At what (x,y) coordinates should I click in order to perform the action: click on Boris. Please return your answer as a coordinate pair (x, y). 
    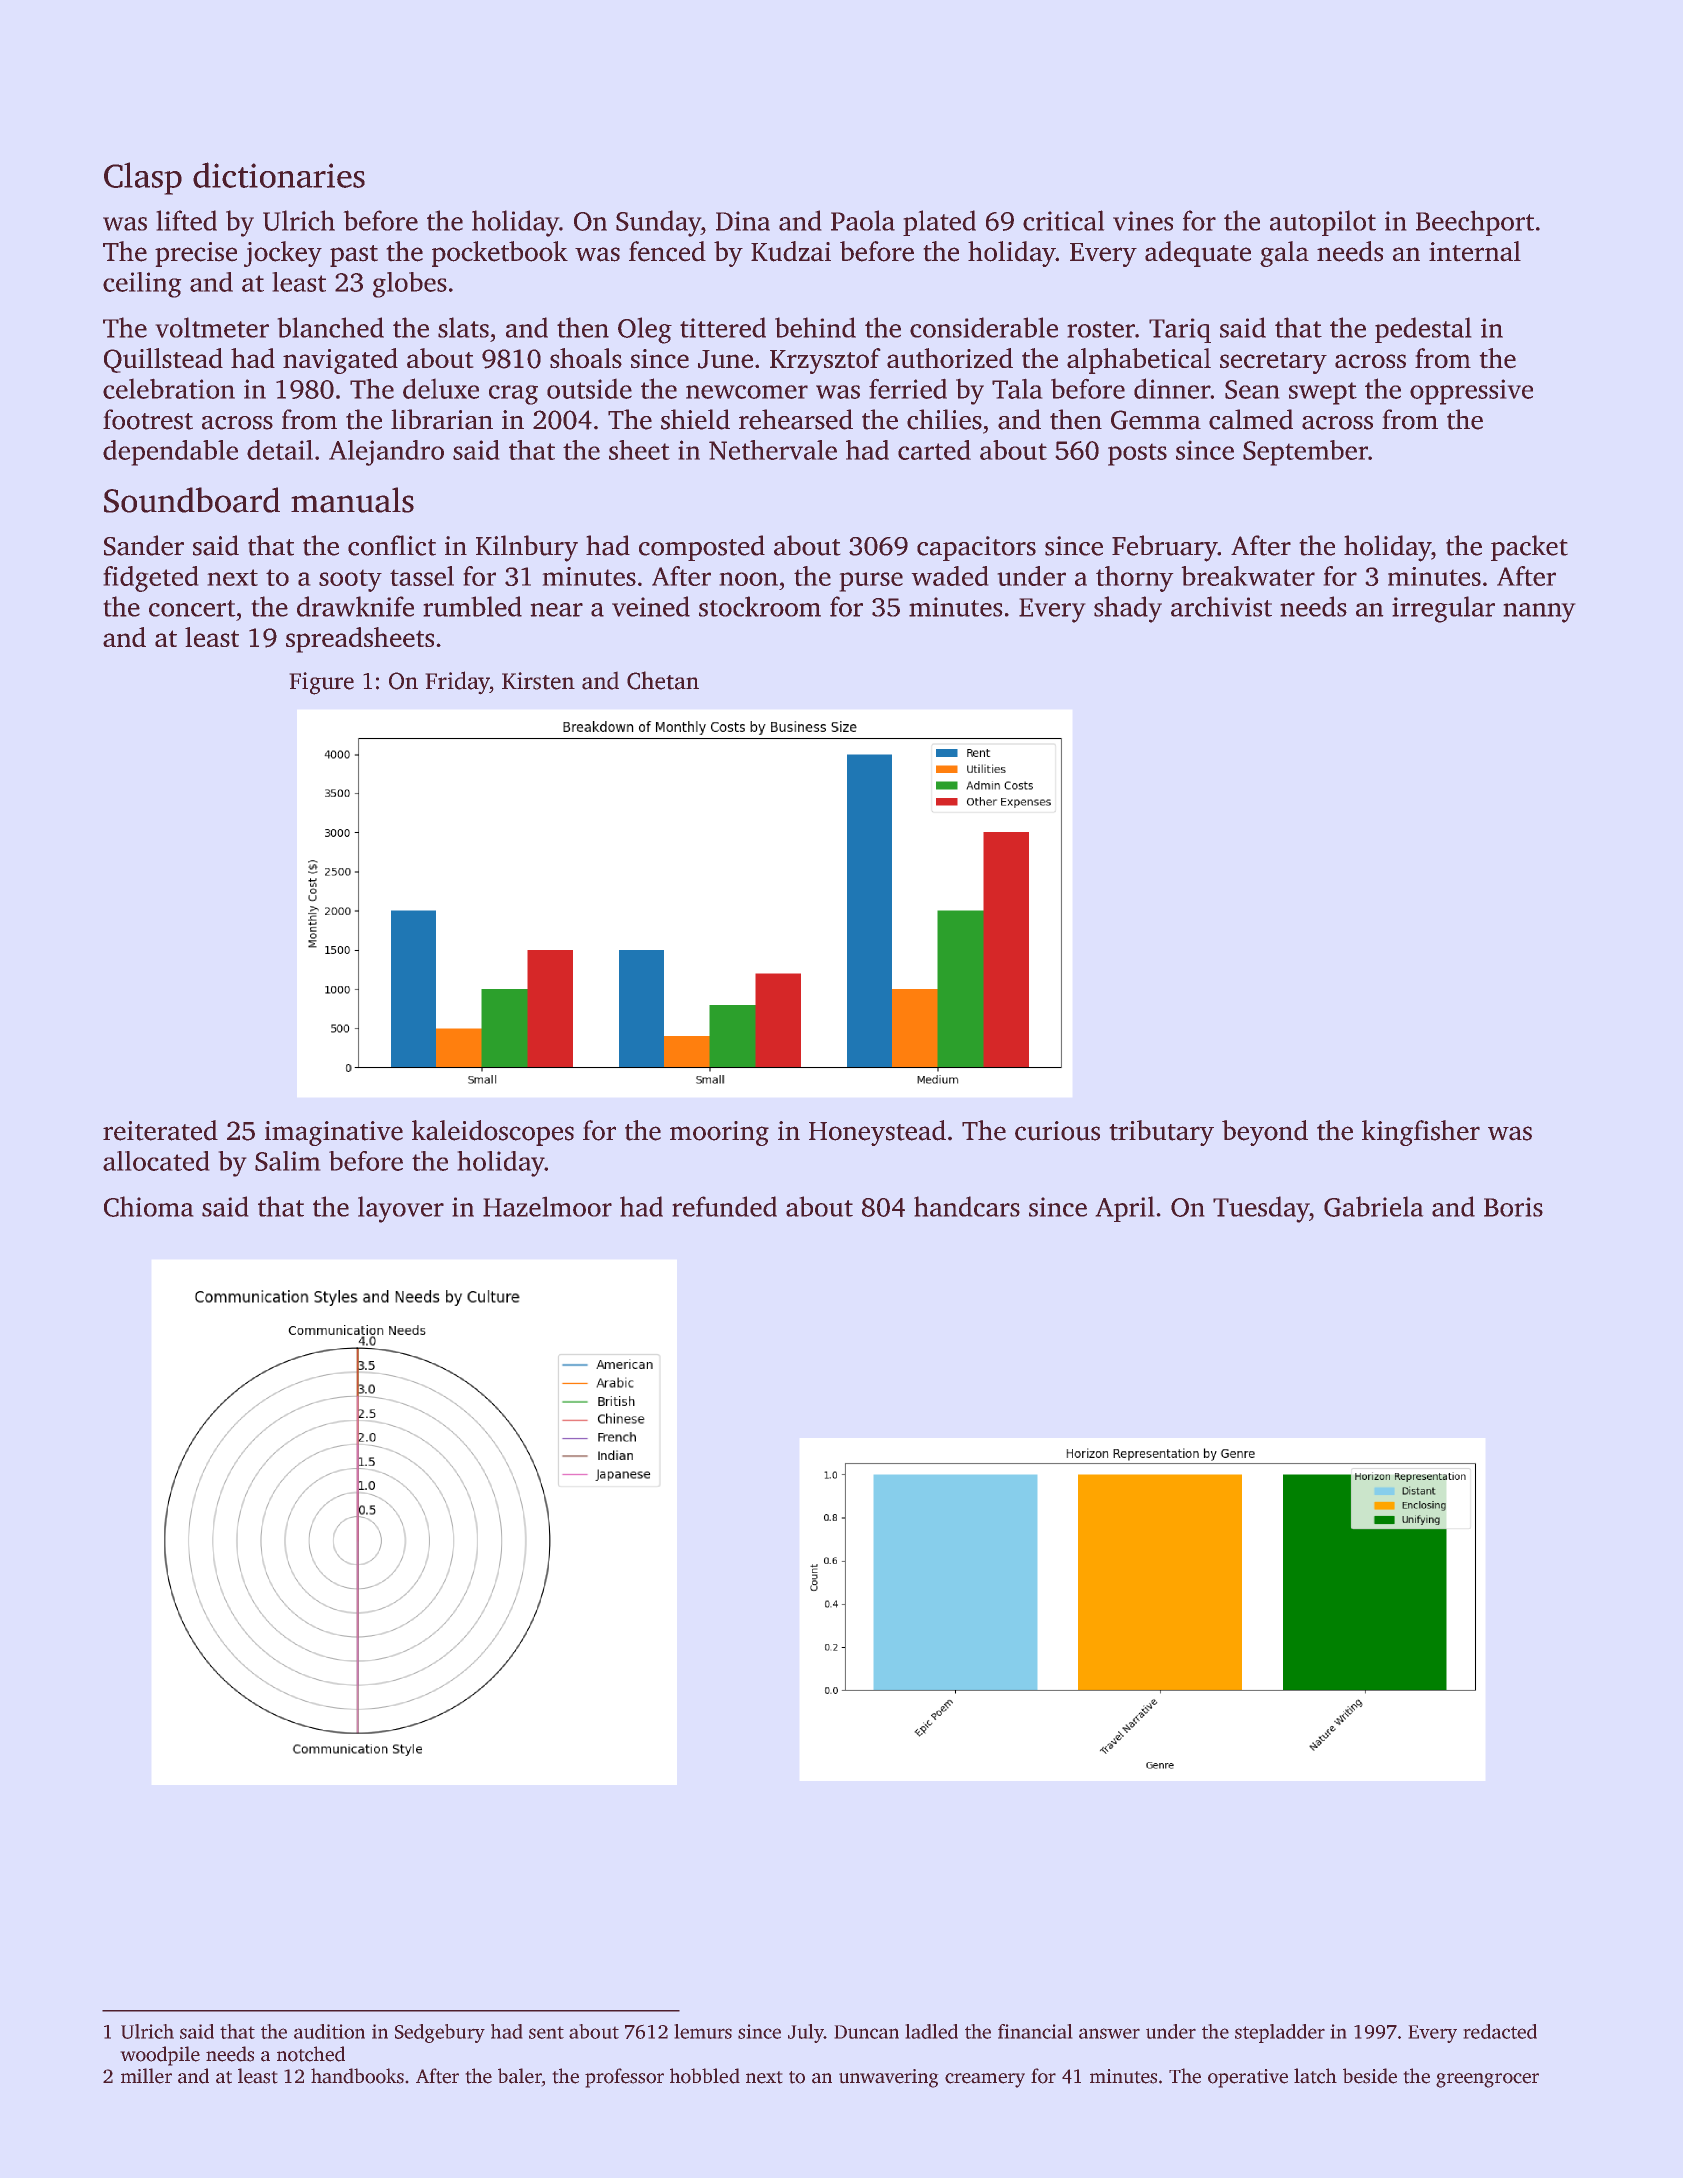
    Looking at the image, I should click on (1513, 1207).
